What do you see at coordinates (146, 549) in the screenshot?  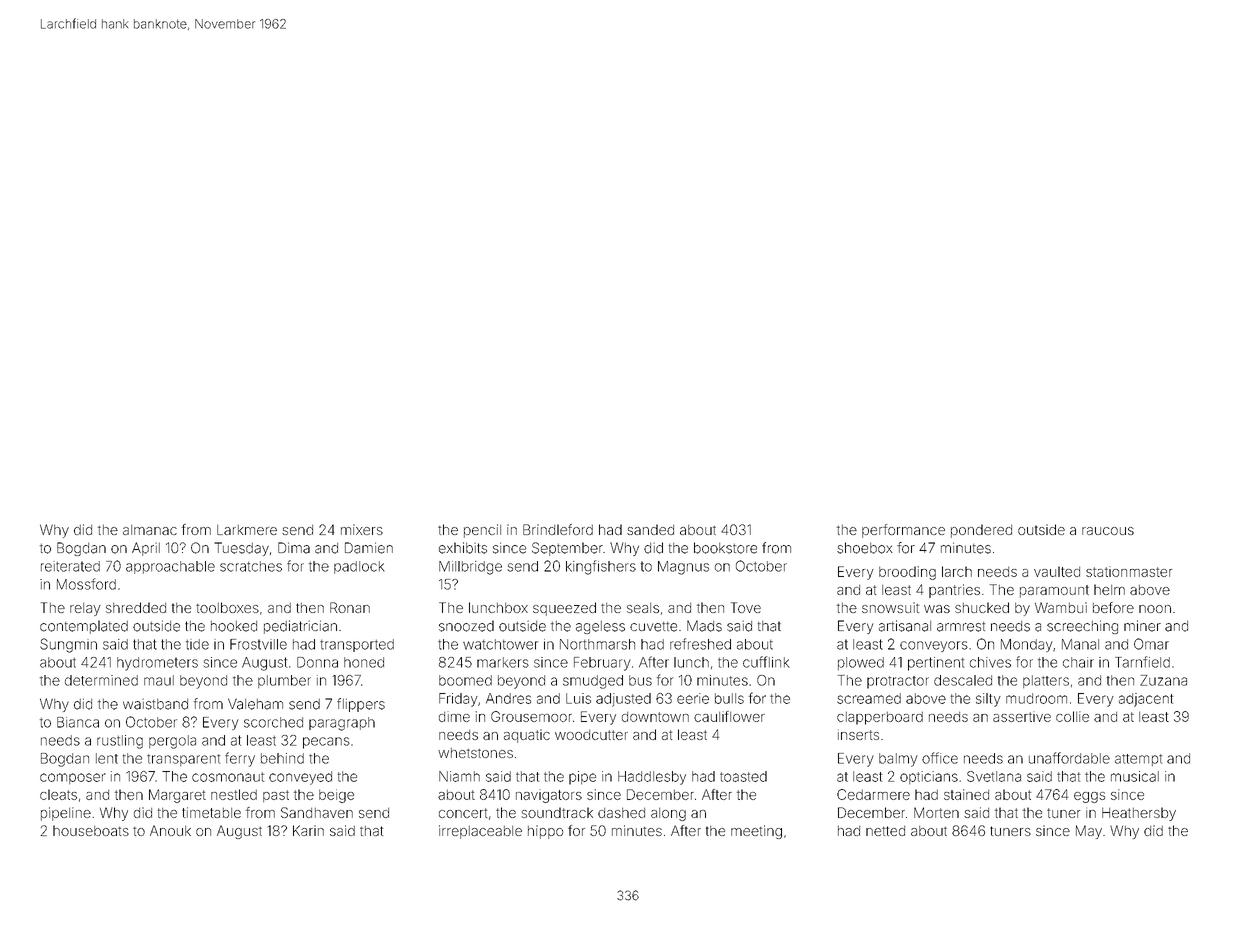 I see `April` at bounding box center [146, 549].
